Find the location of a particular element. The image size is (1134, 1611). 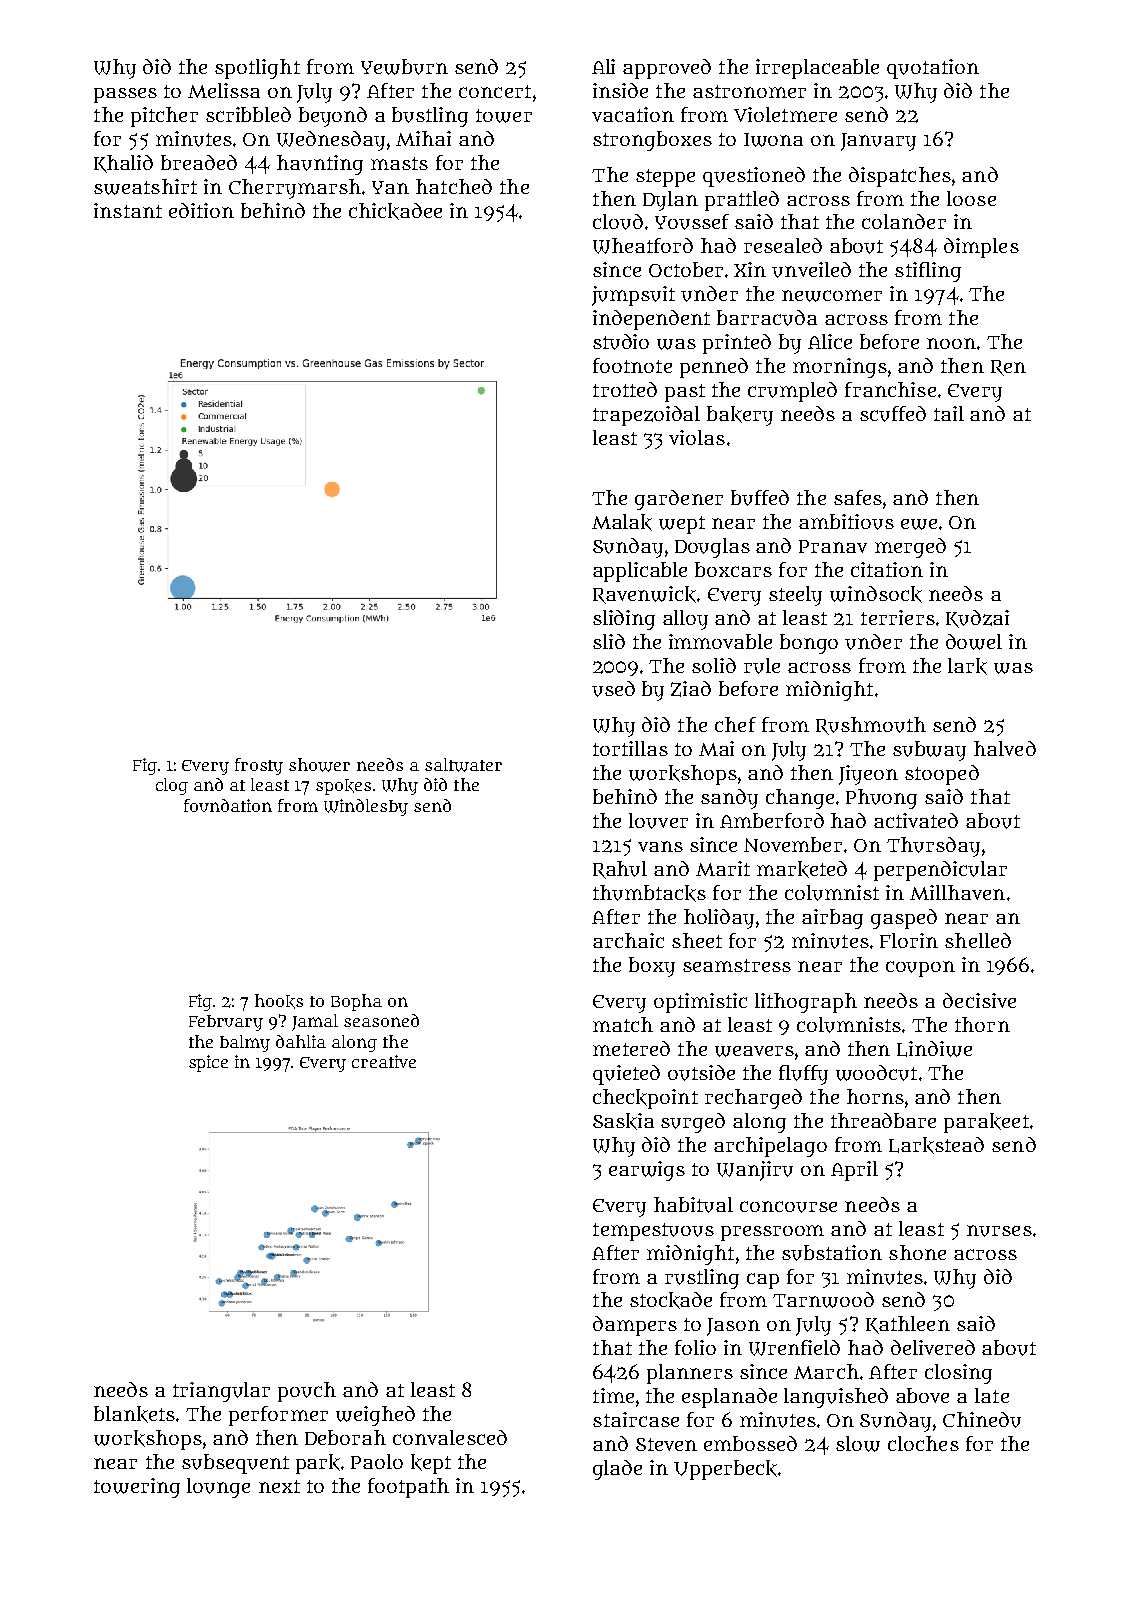

newcomer is located at coordinates (832, 296).
